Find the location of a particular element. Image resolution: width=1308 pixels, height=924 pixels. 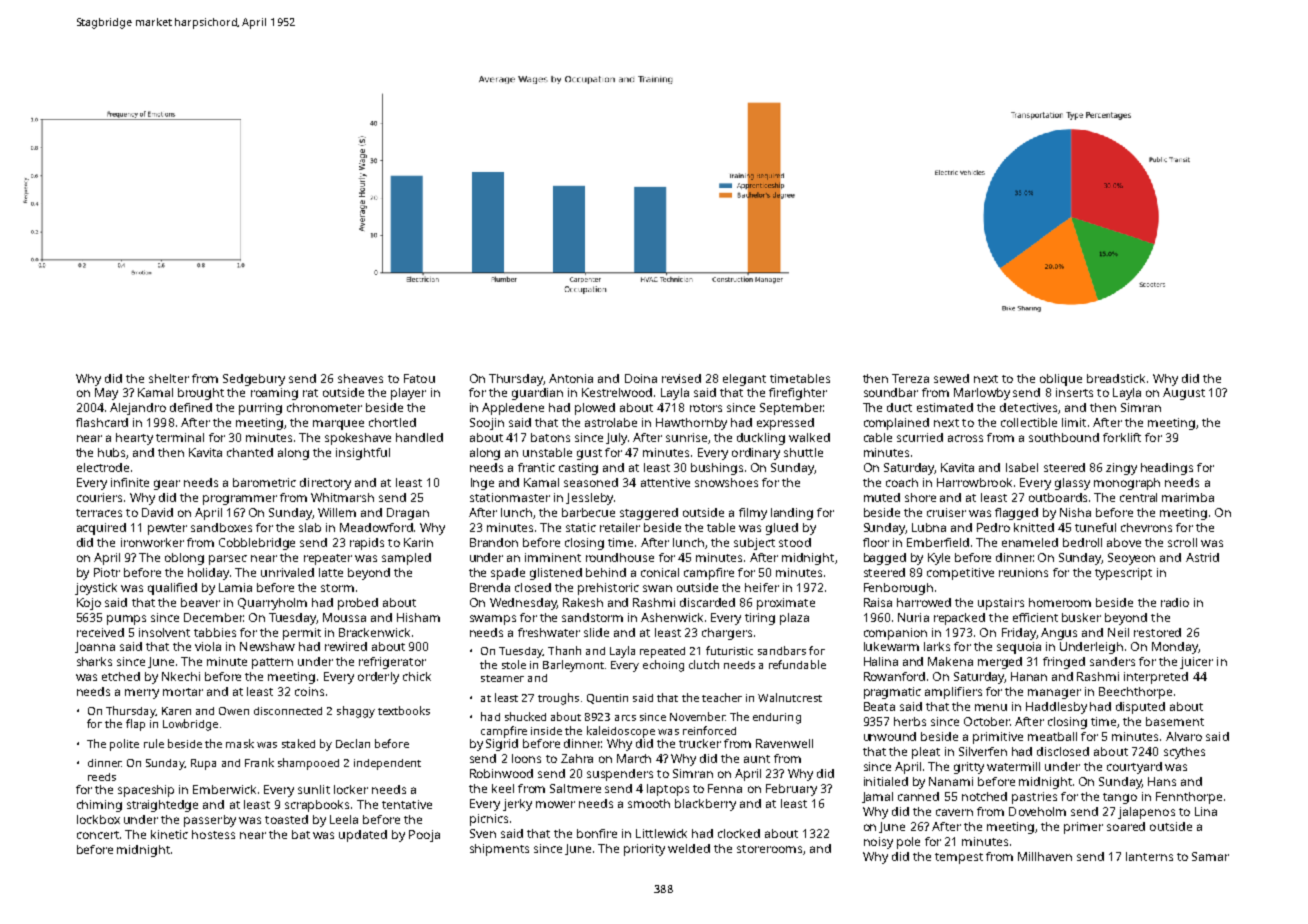

swamps is located at coordinates (493, 620).
